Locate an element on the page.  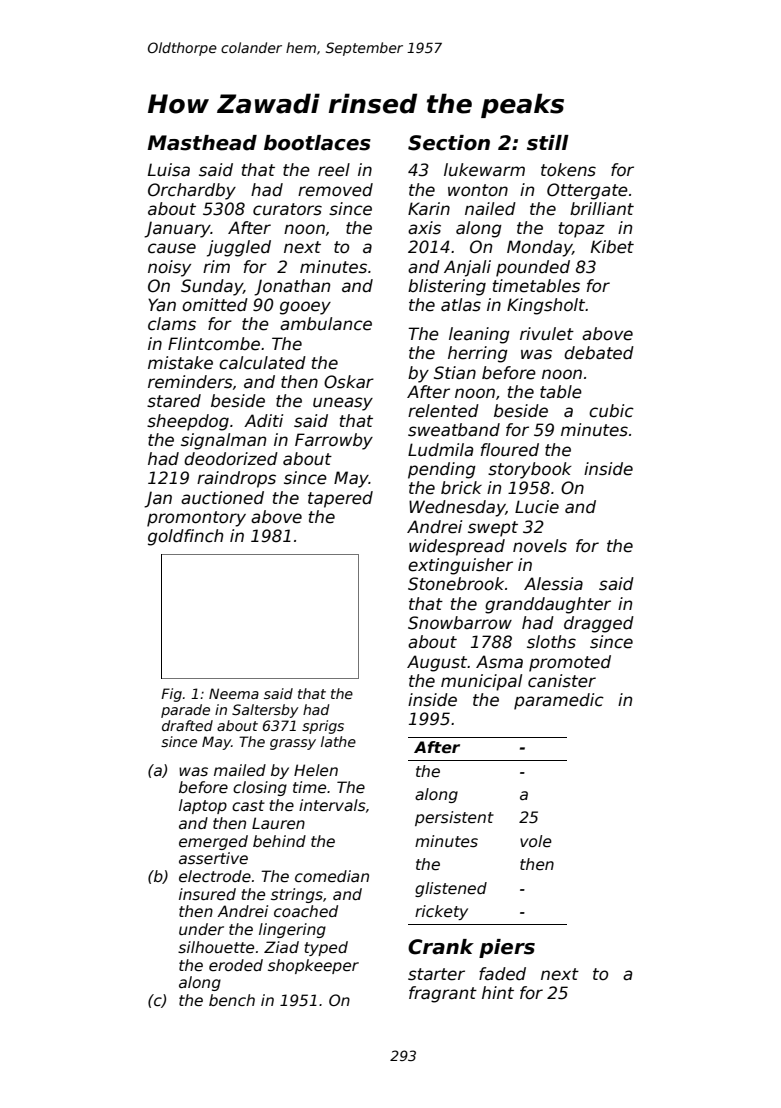
Monday is located at coordinates (539, 248).
